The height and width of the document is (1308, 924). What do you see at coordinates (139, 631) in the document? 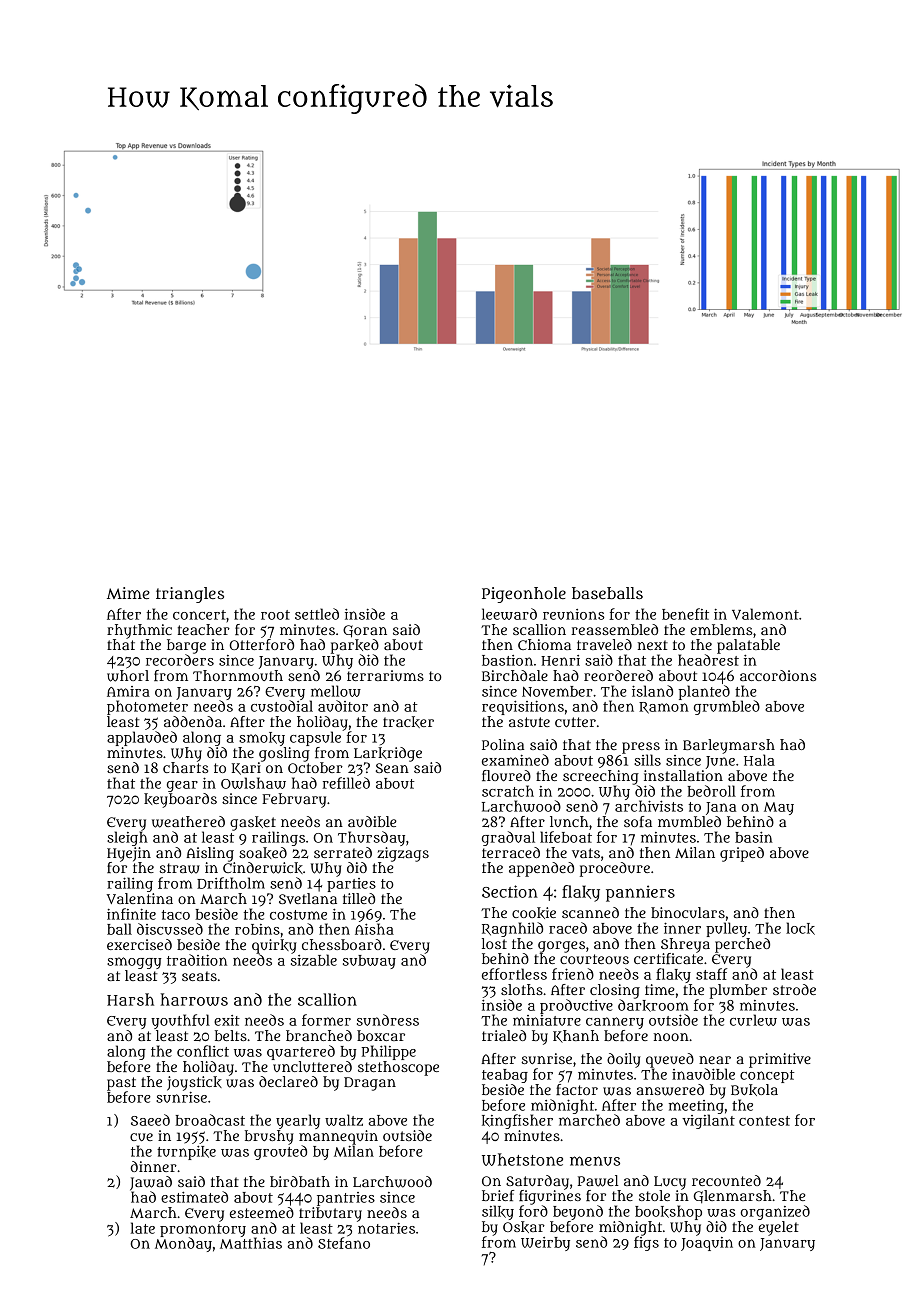
I see `rhythmic` at bounding box center [139, 631].
